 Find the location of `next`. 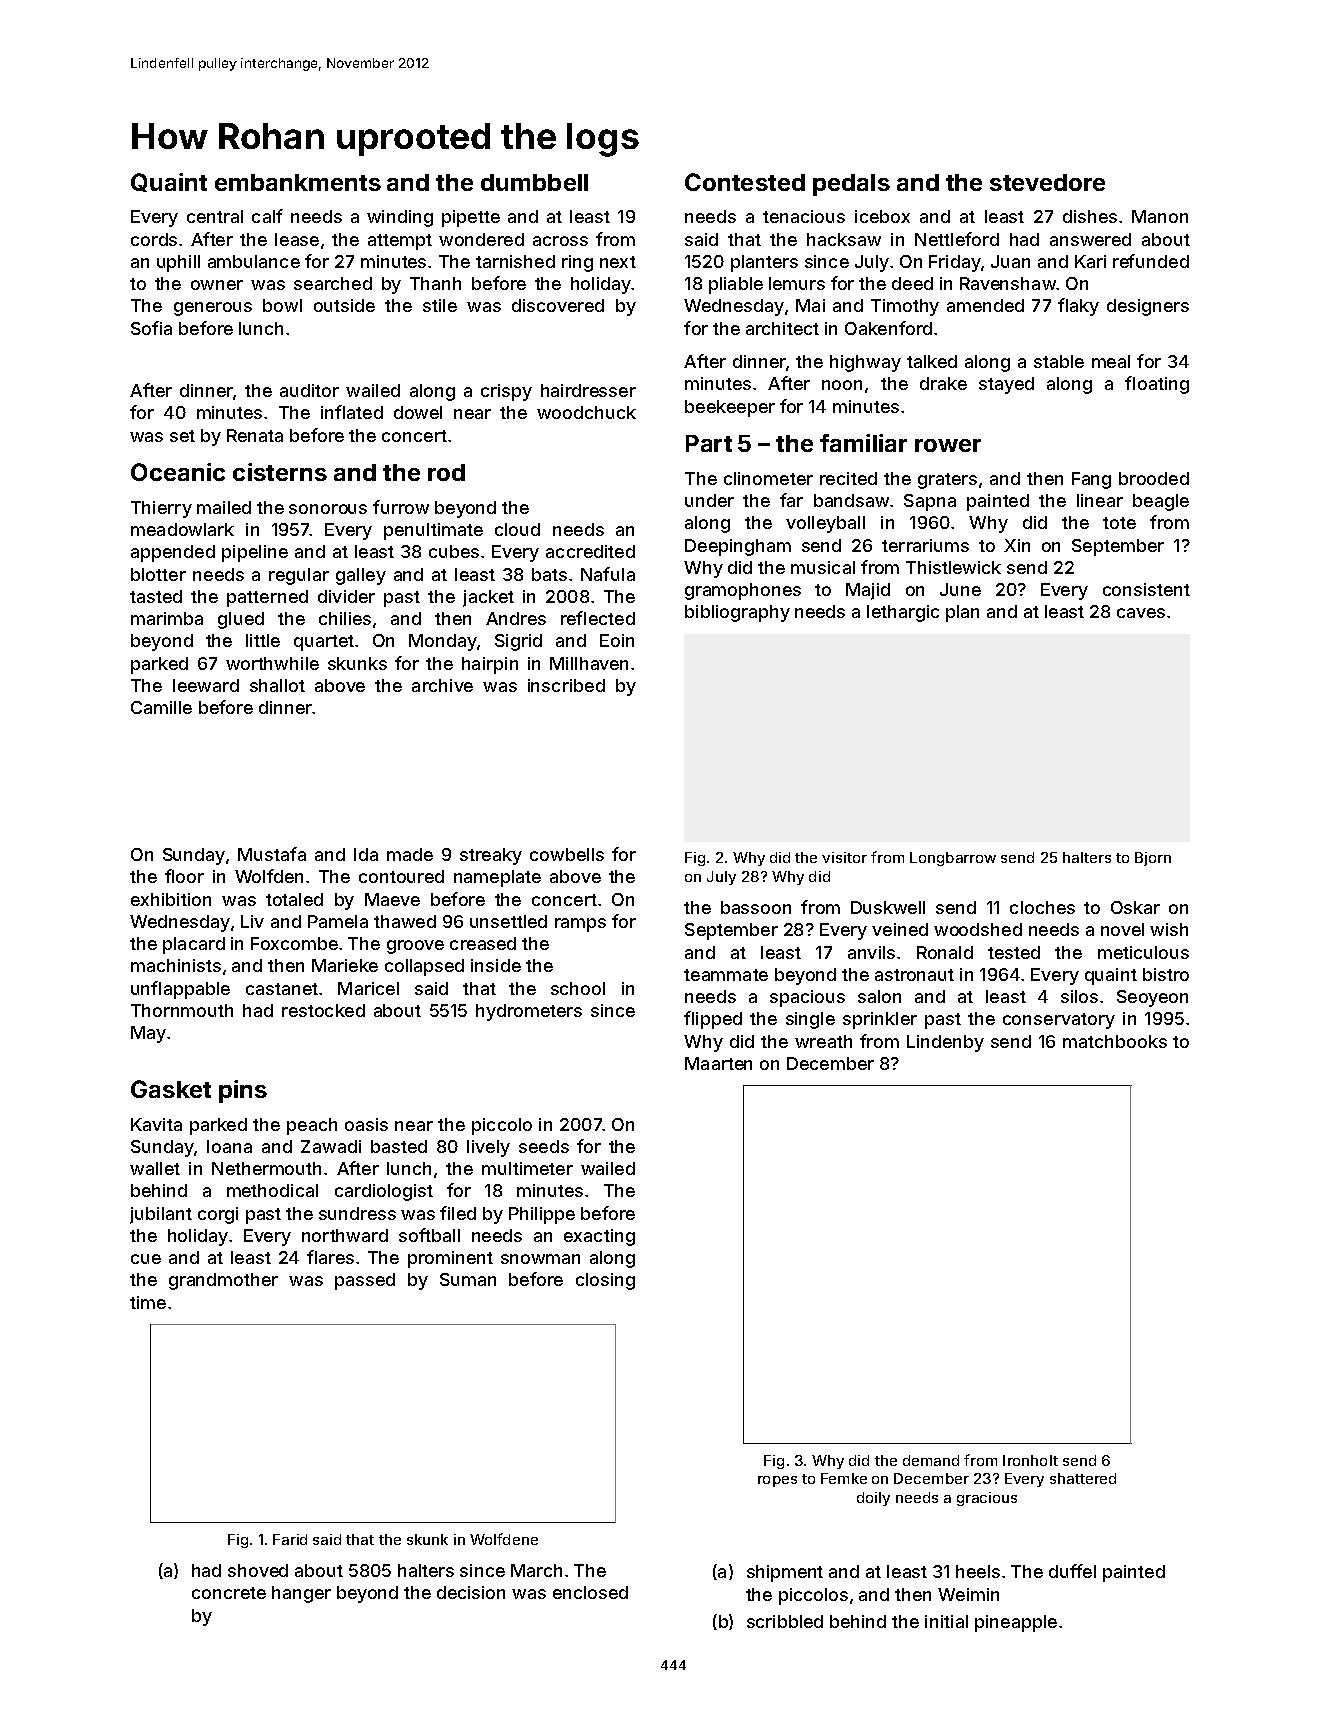

next is located at coordinates (618, 262).
